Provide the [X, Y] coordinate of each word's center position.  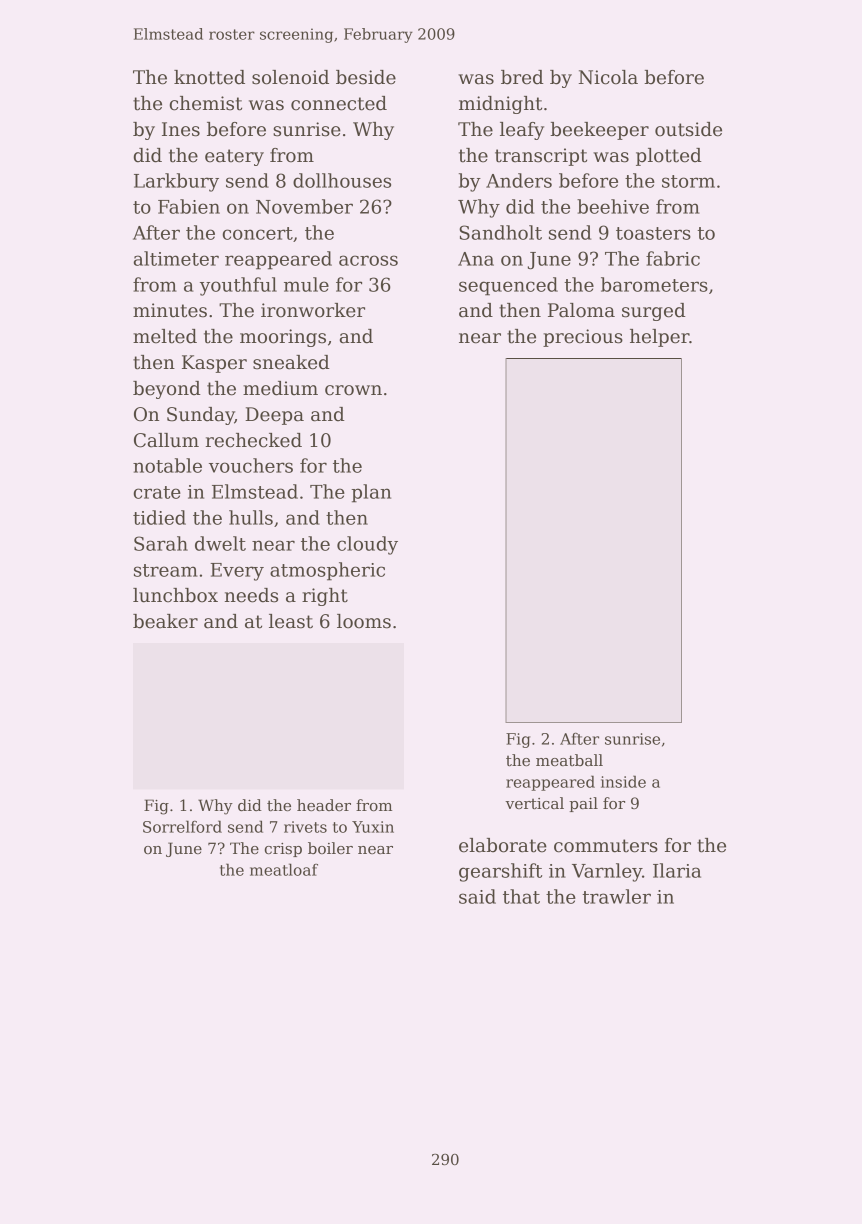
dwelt [220, 543]
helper [659, 338]
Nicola [608, 77]
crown [353, 390]
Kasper [214, 364]
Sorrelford [182, 826]
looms [364, 621]
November [304, 206]
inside [623, 781]
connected [339, 103]
